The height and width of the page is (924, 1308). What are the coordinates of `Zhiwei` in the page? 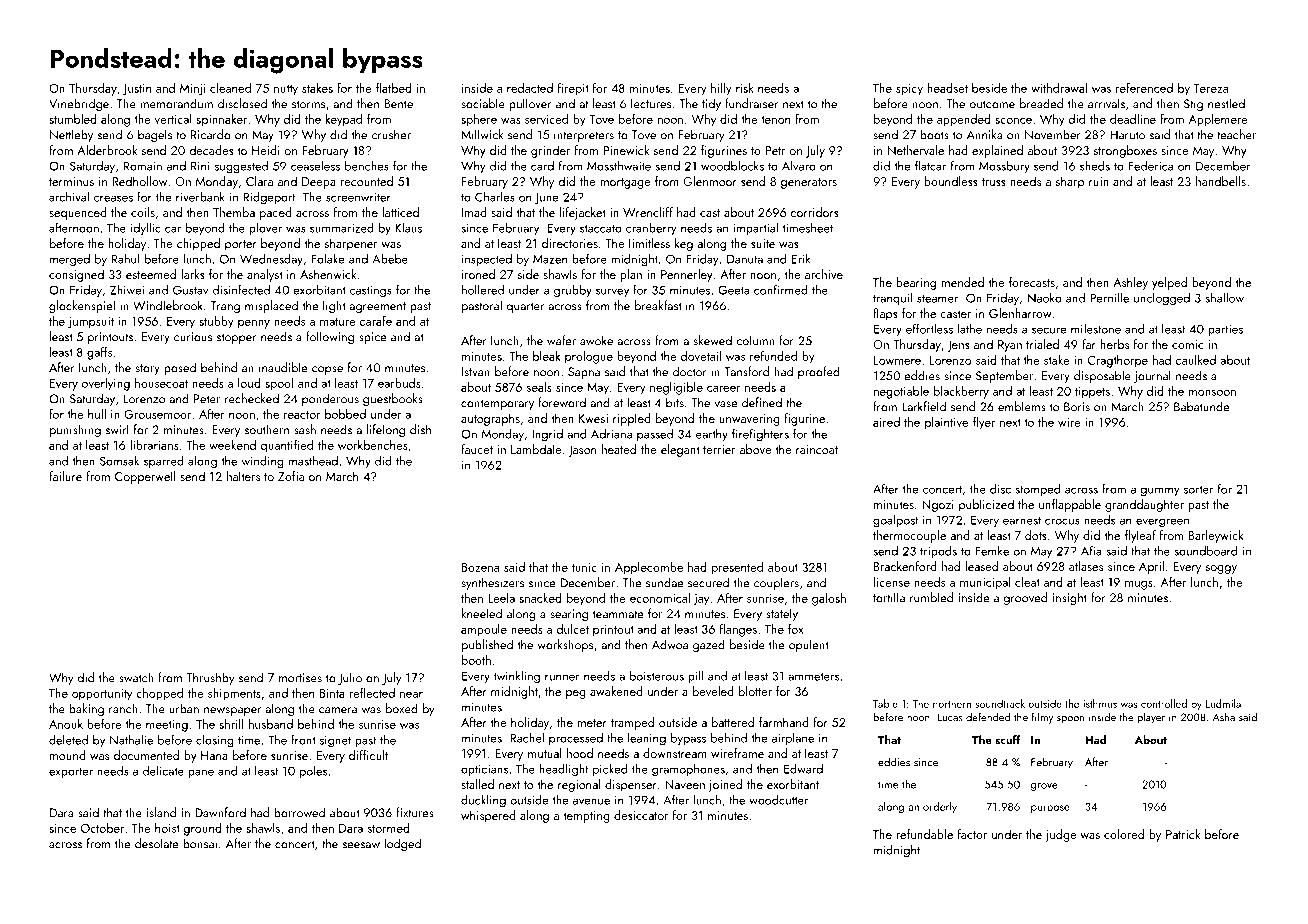 It's located at (127, 290).
